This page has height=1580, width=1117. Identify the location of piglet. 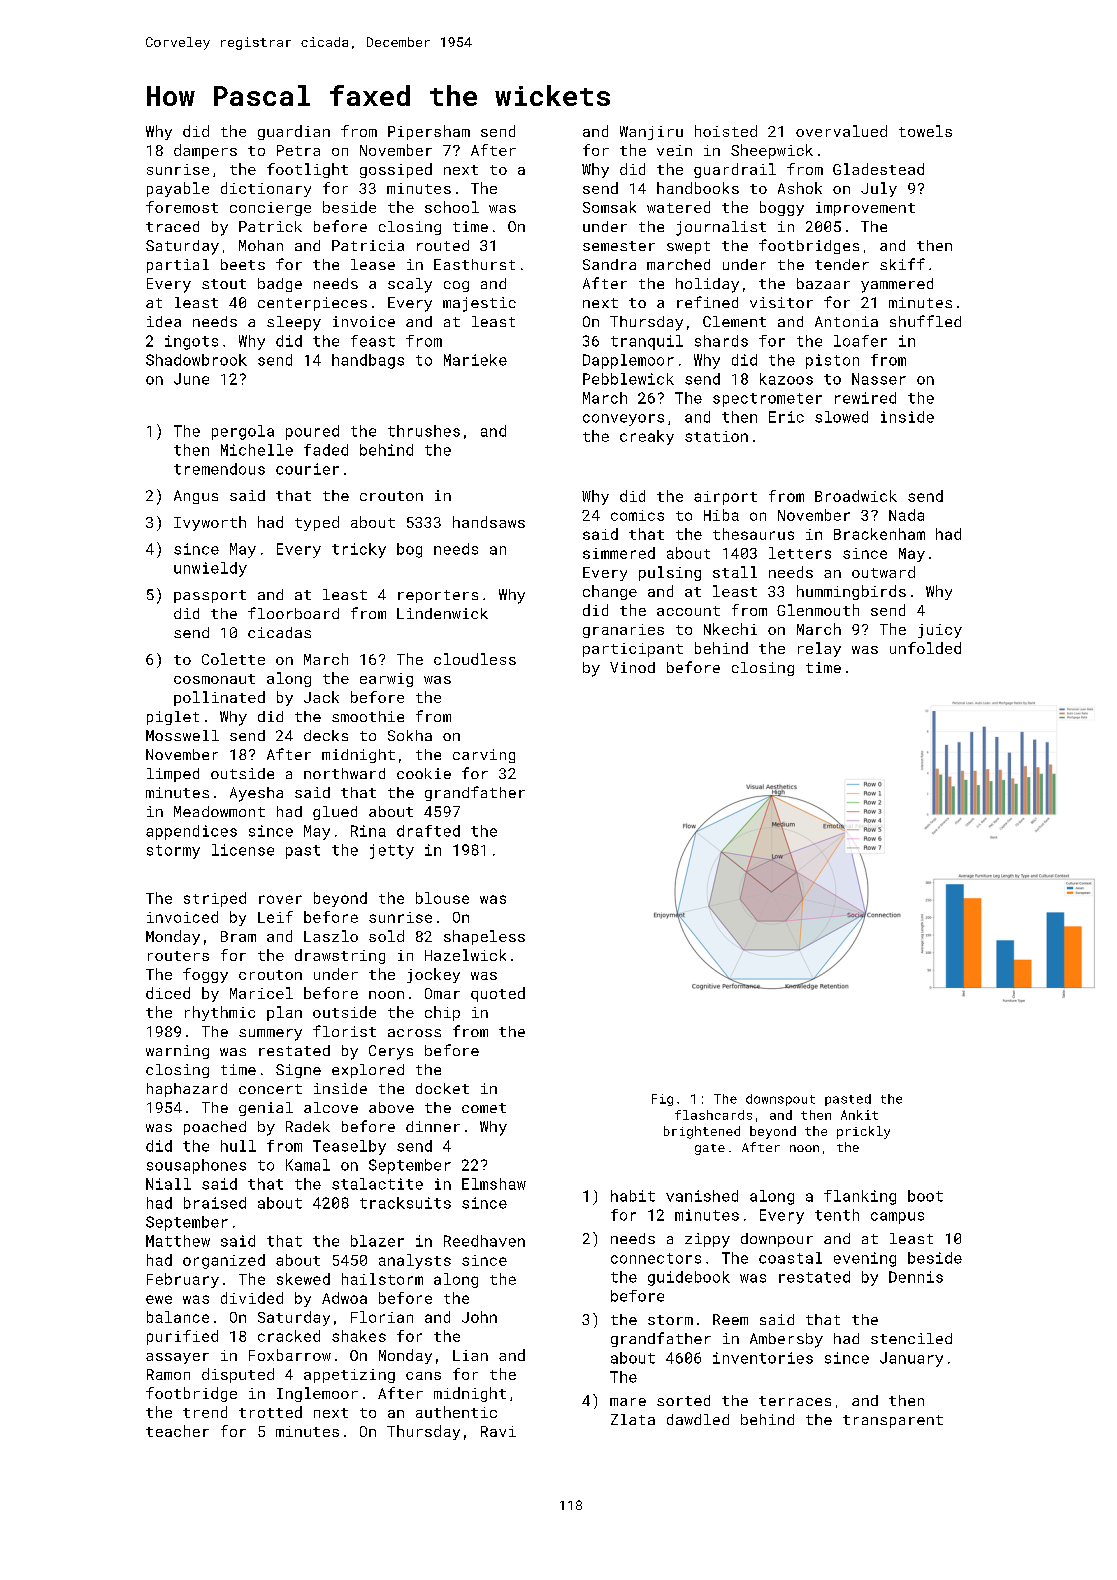
(173, 718).
